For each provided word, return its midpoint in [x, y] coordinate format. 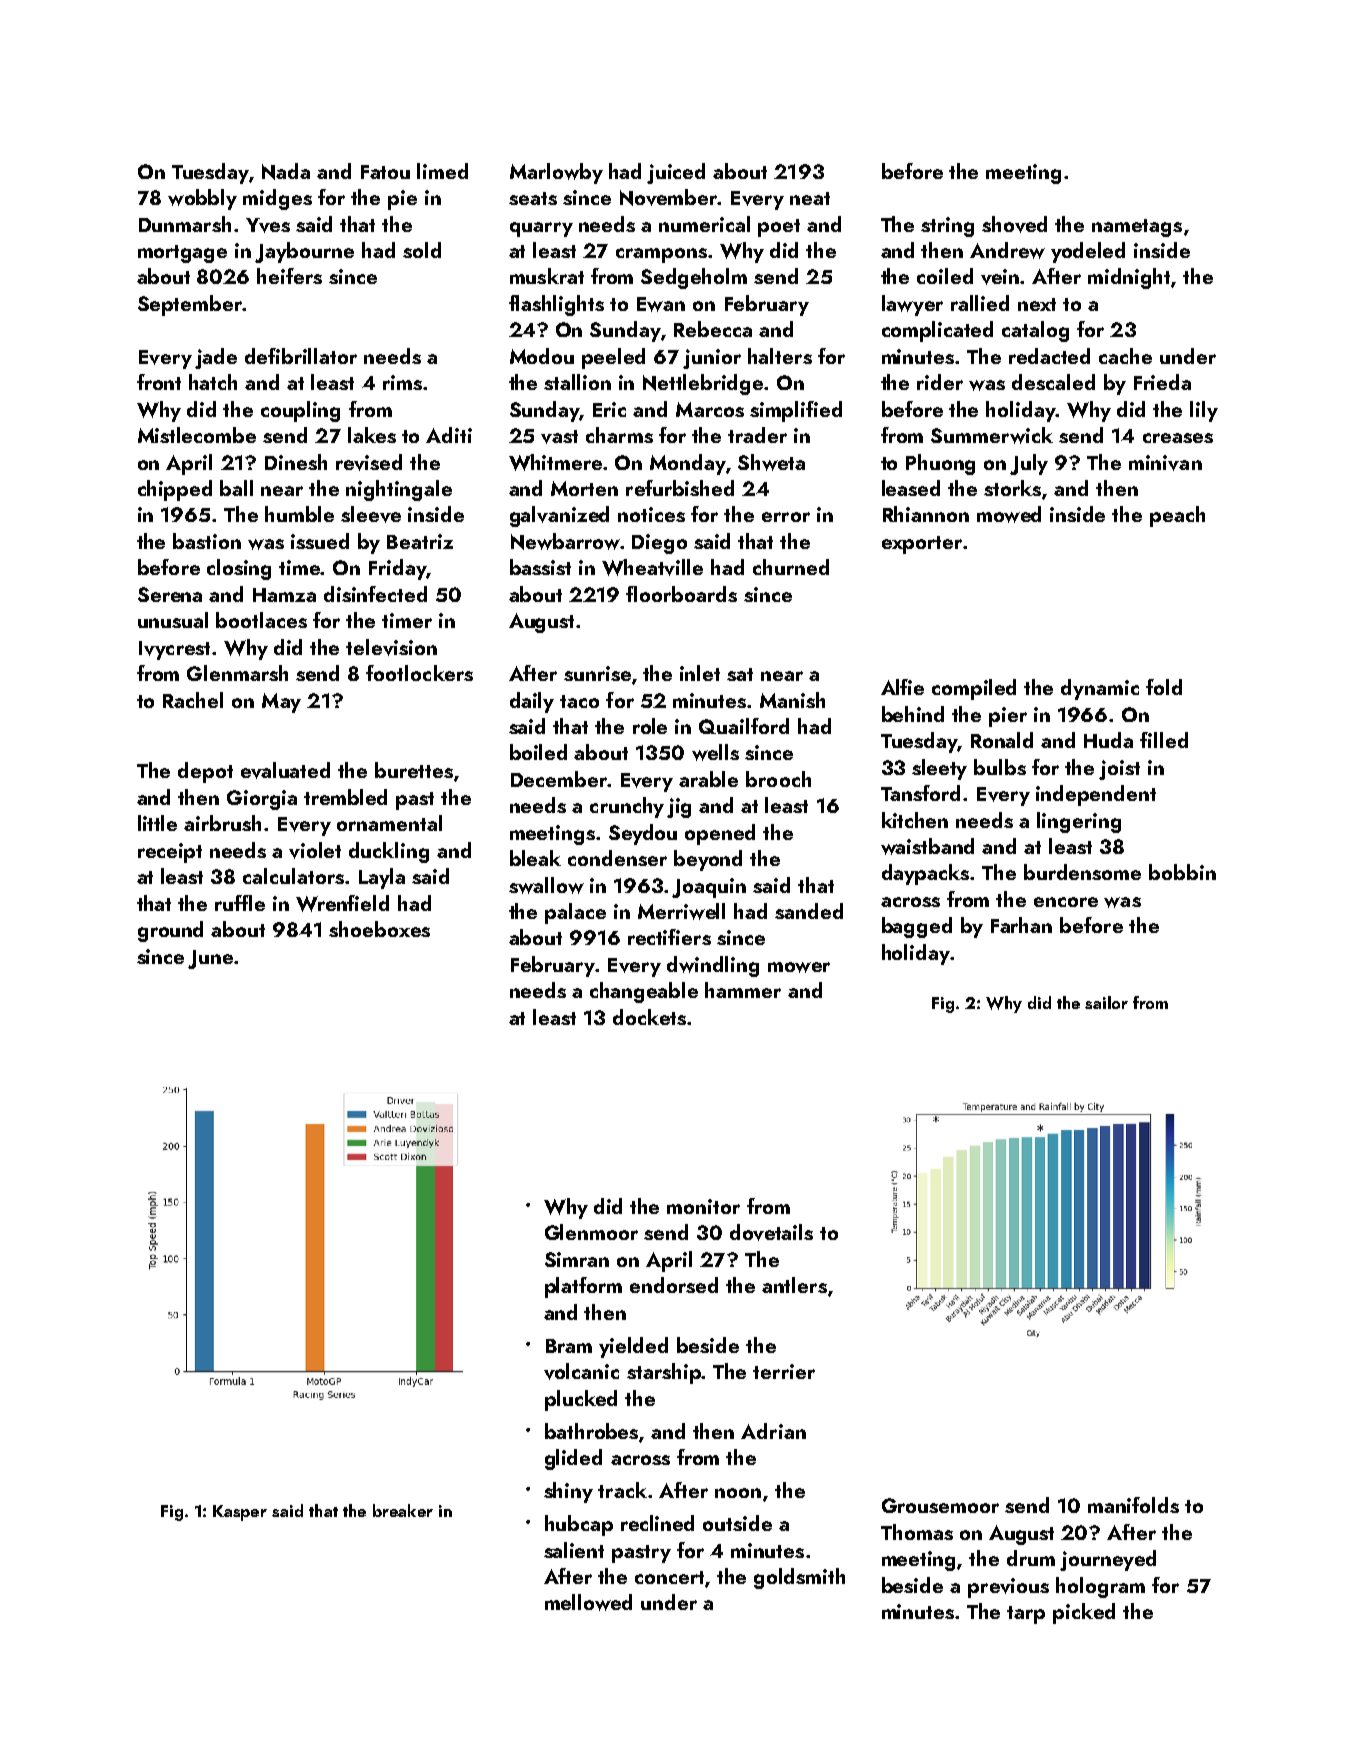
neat [810, 198]
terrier [784, 1371]
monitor [703, 1206]
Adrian [773, 1431]
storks [1013, 489]
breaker [403, 1510]
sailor [1106, 1002]
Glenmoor [591, 1232]
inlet [700, 673]
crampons [661, 255]
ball [236, 488]
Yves [268, 225]
